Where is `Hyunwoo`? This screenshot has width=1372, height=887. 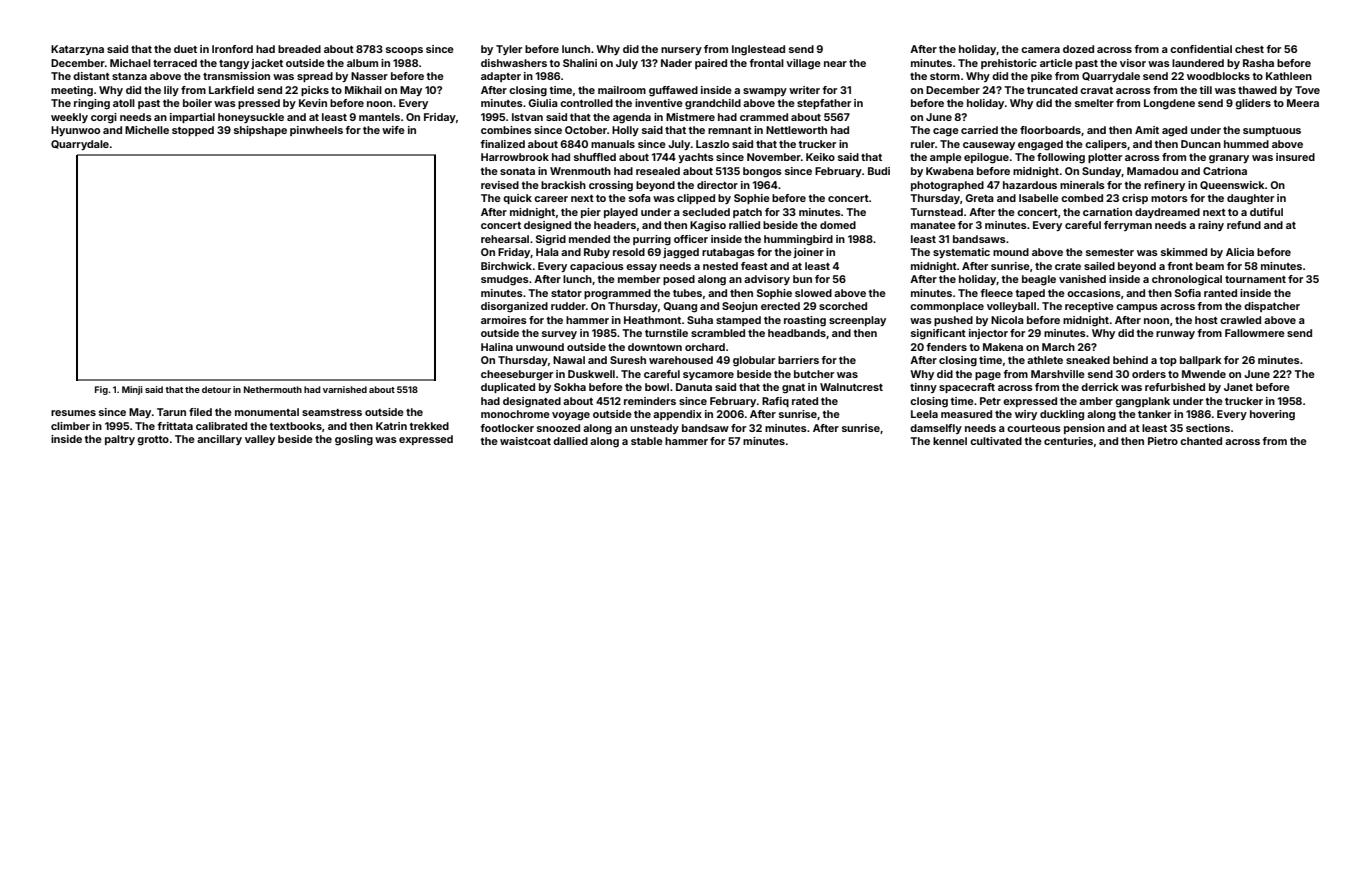 Hyunwoo is located at coordinates (75, 131).
